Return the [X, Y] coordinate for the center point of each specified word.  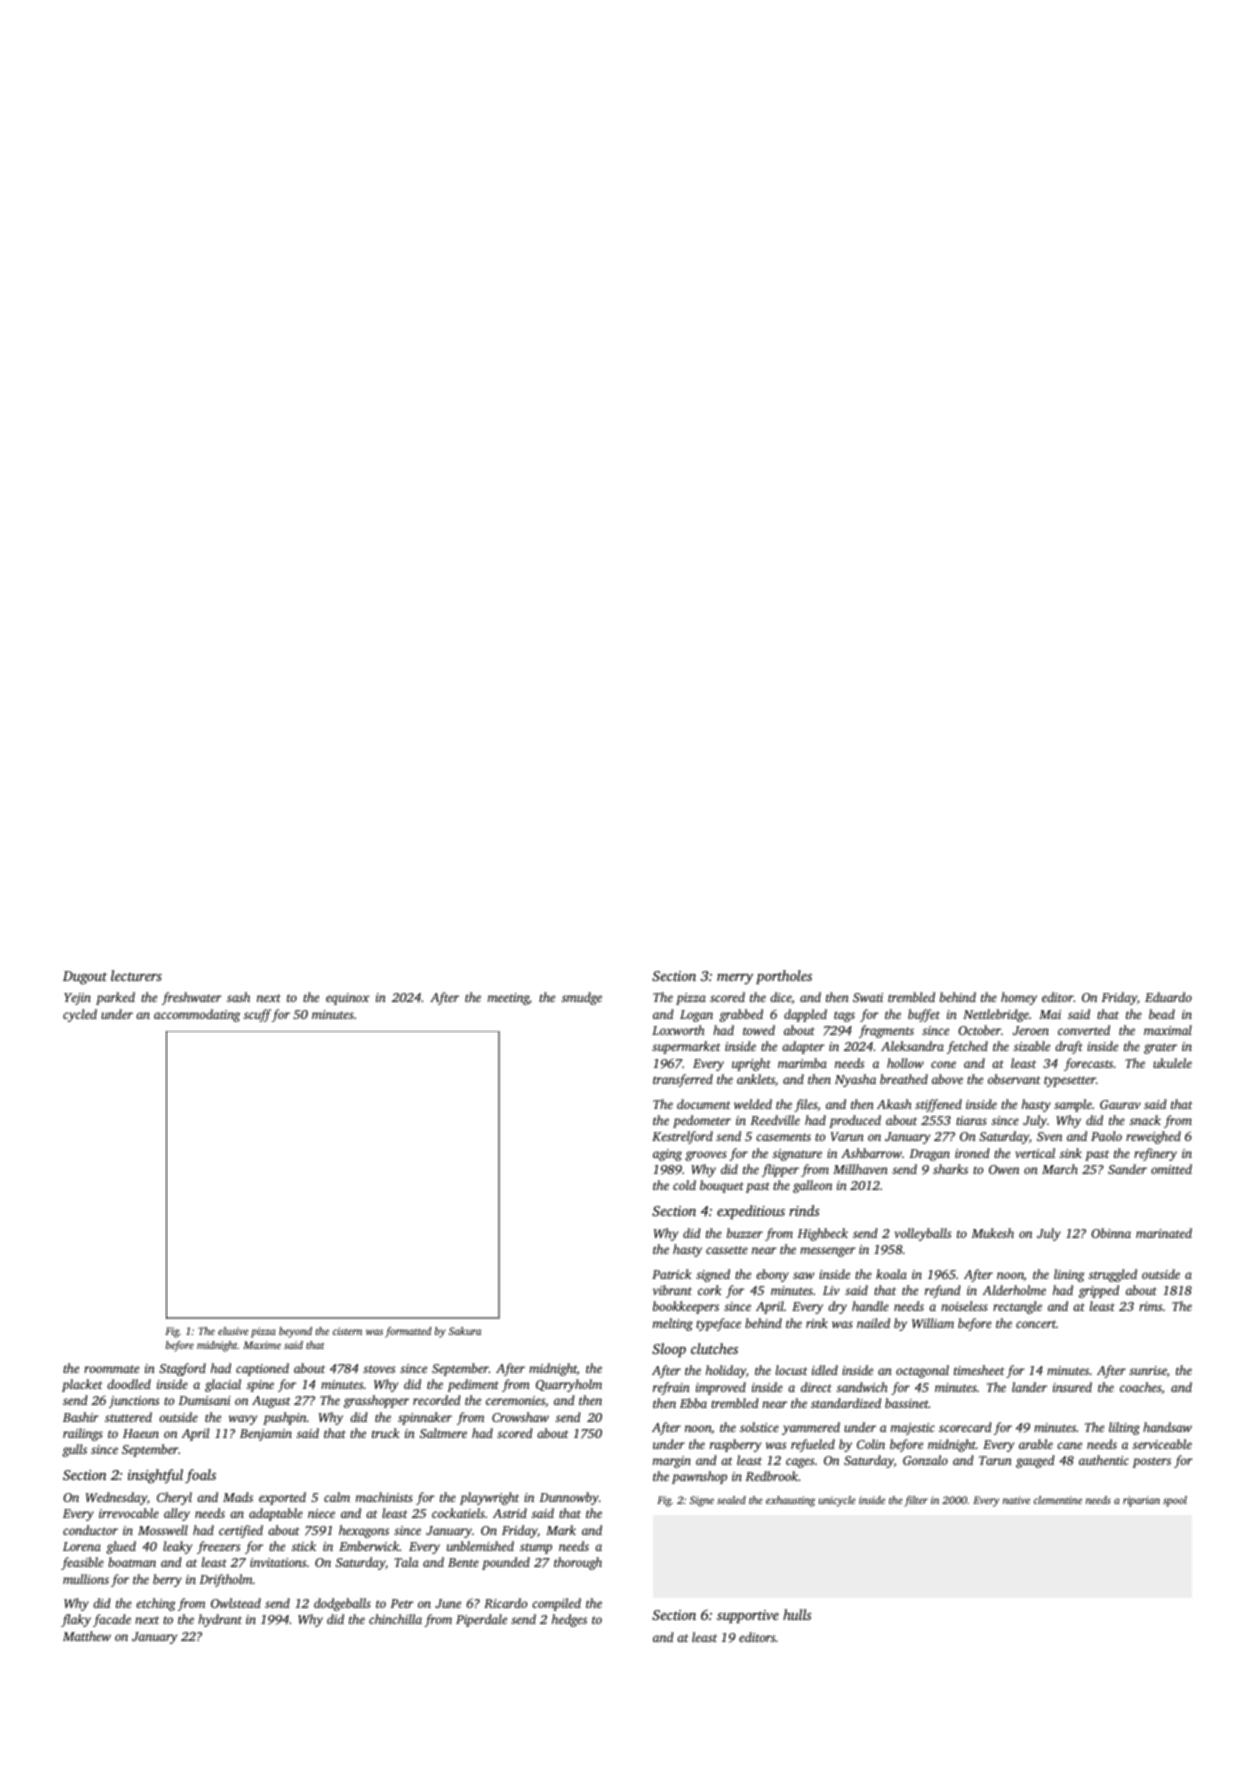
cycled [80, 1015]
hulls [797, 1614]
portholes [784, 977]
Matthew [87, 1636]
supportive [748, 1616]
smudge [582, 998]
